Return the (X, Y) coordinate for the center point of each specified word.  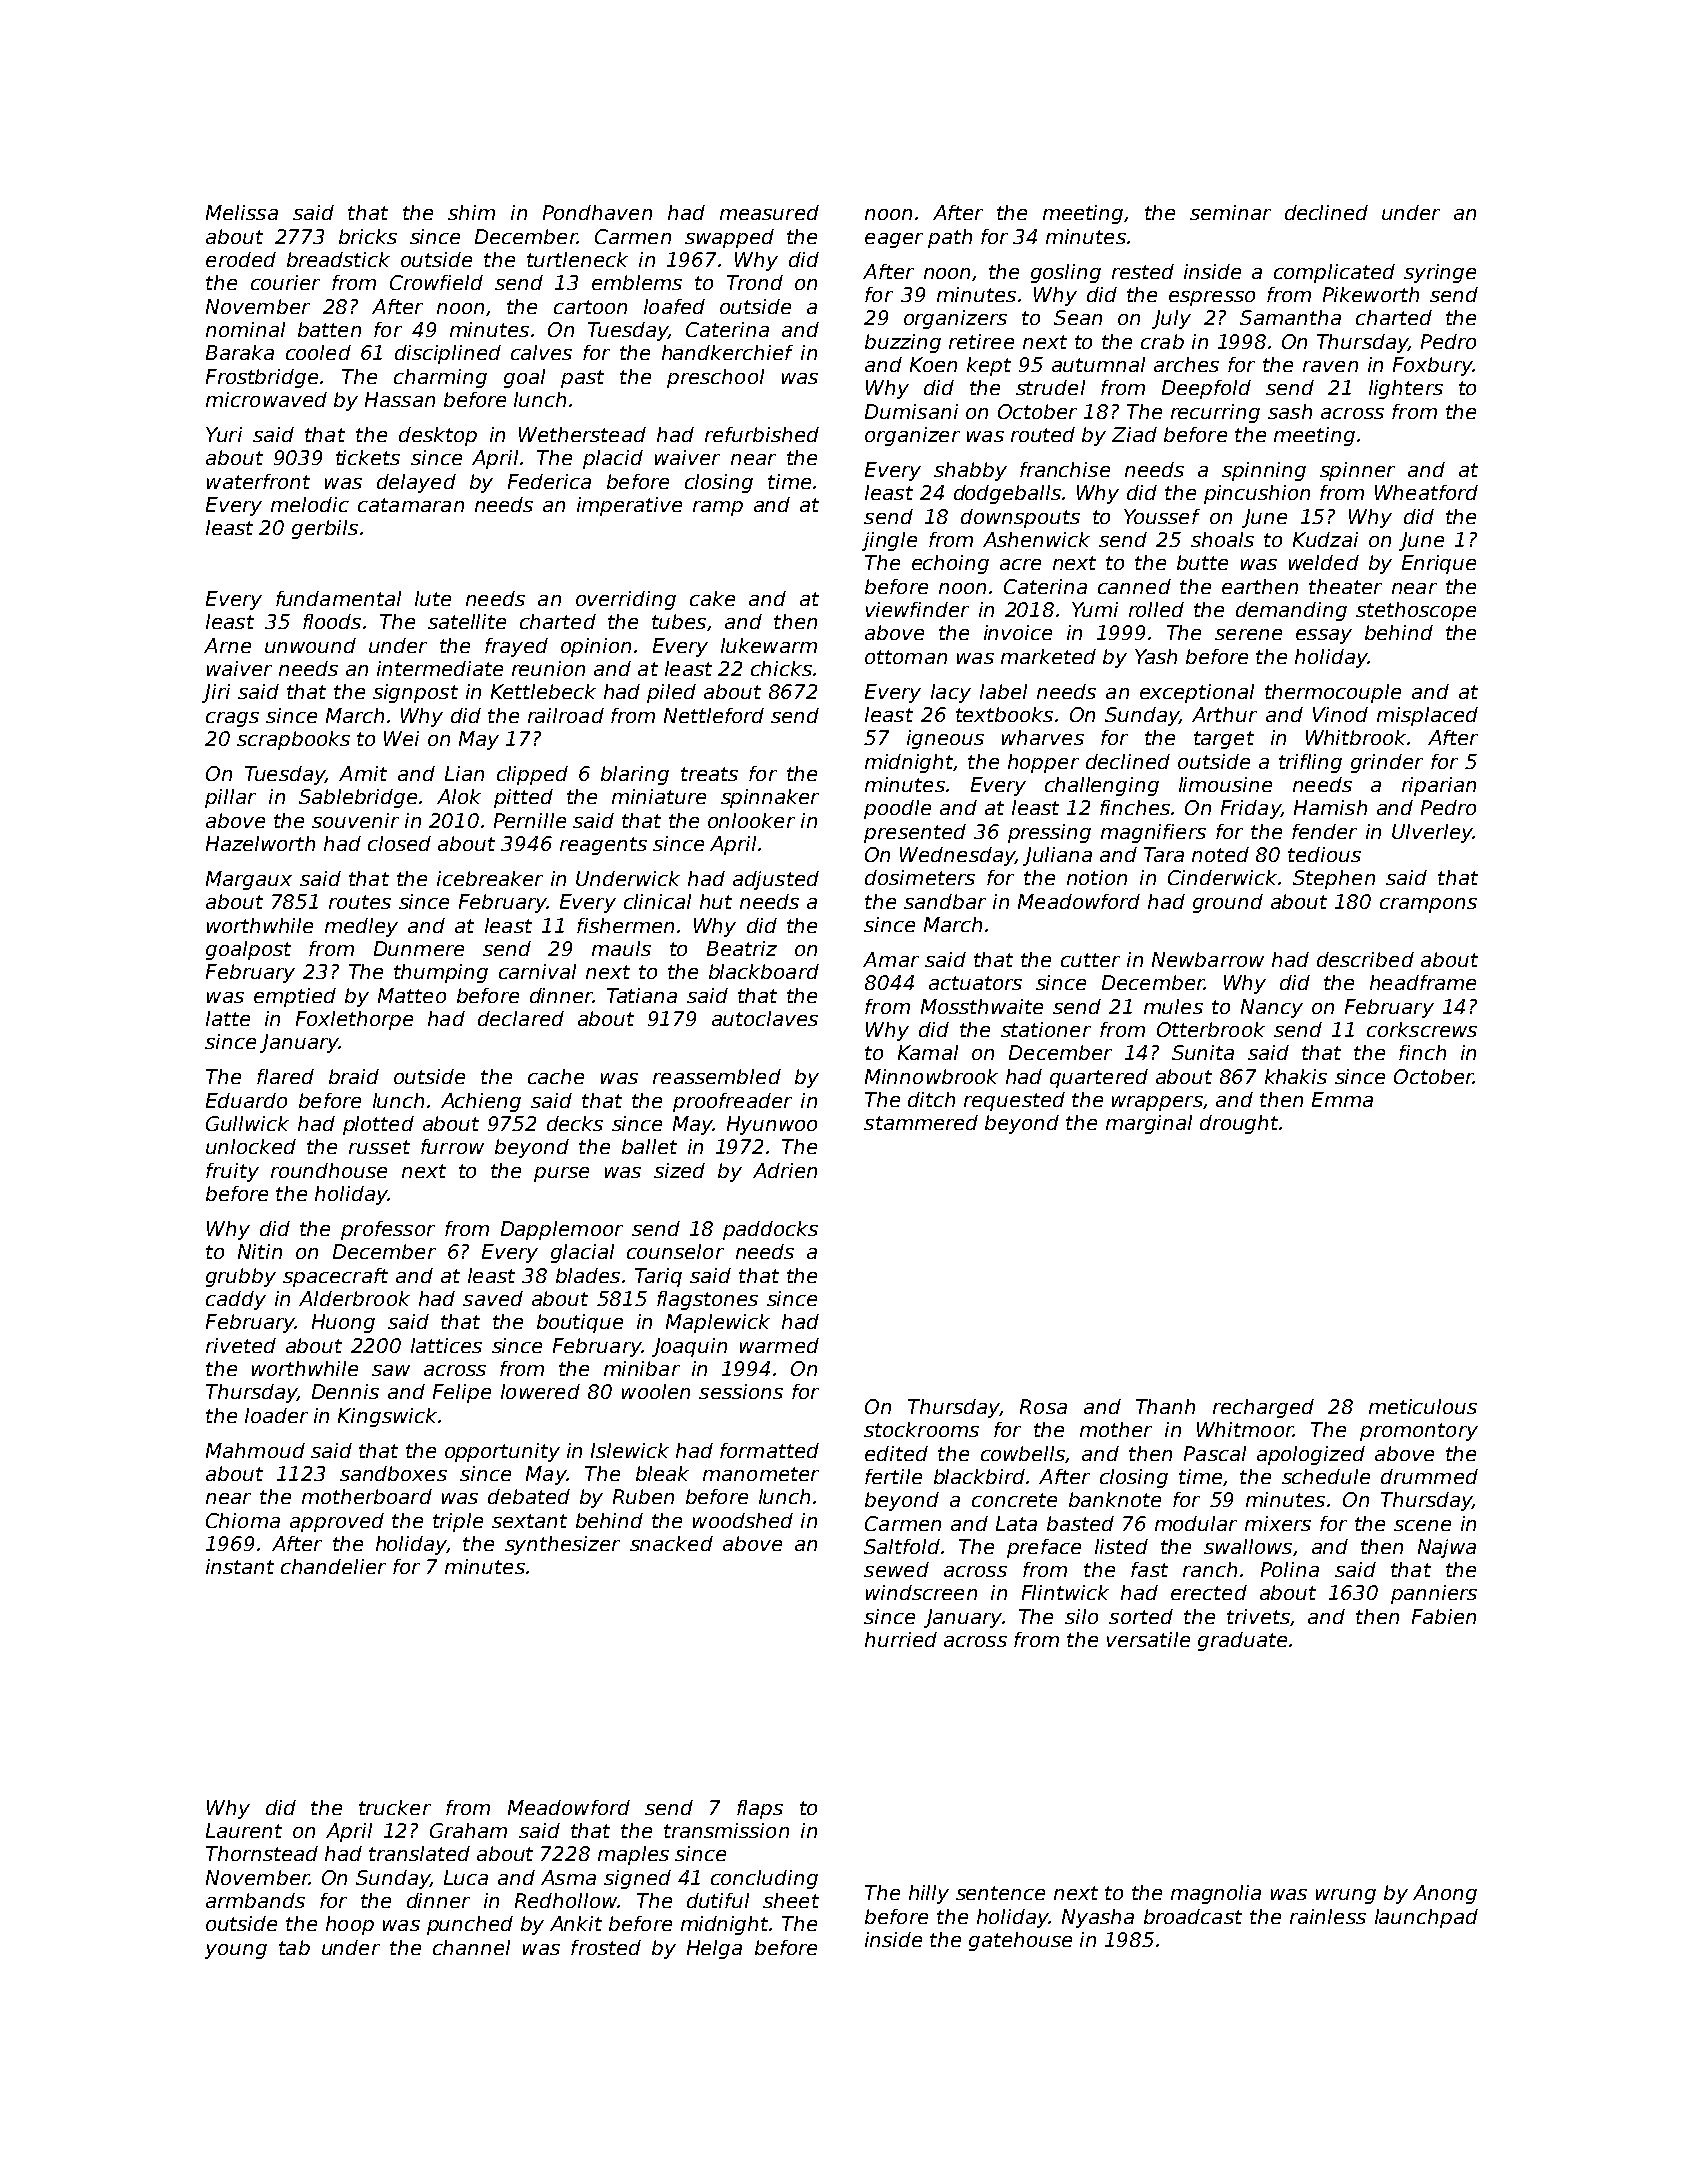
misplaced (1427, 716)
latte (228, 1018)
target (1224, 740)
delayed (416, 483)
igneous (945, 739)
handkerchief (727, 352)
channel (471, 1947)
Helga (714, 1949)
